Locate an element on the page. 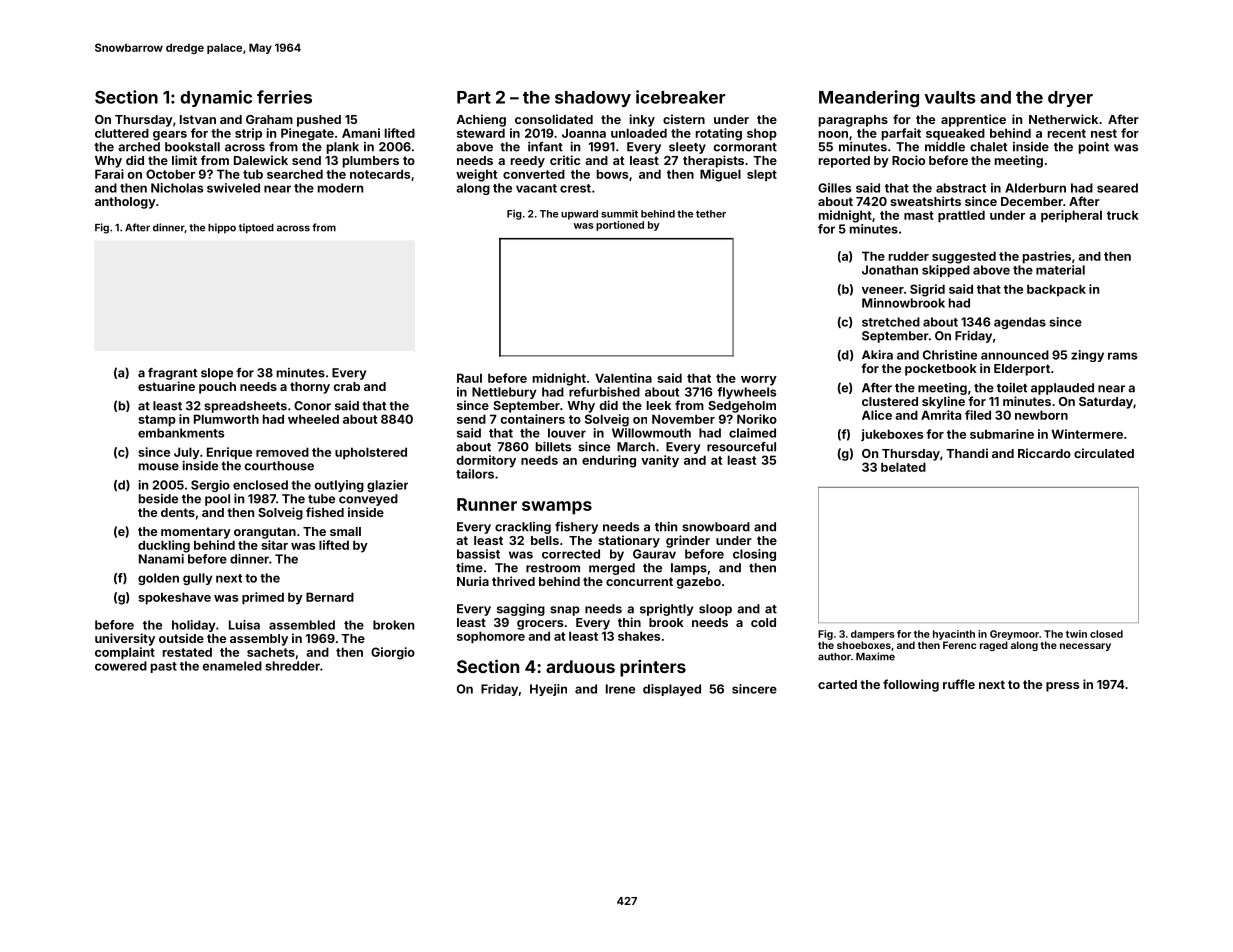  plumbers is located at coordinates (371, 162).
